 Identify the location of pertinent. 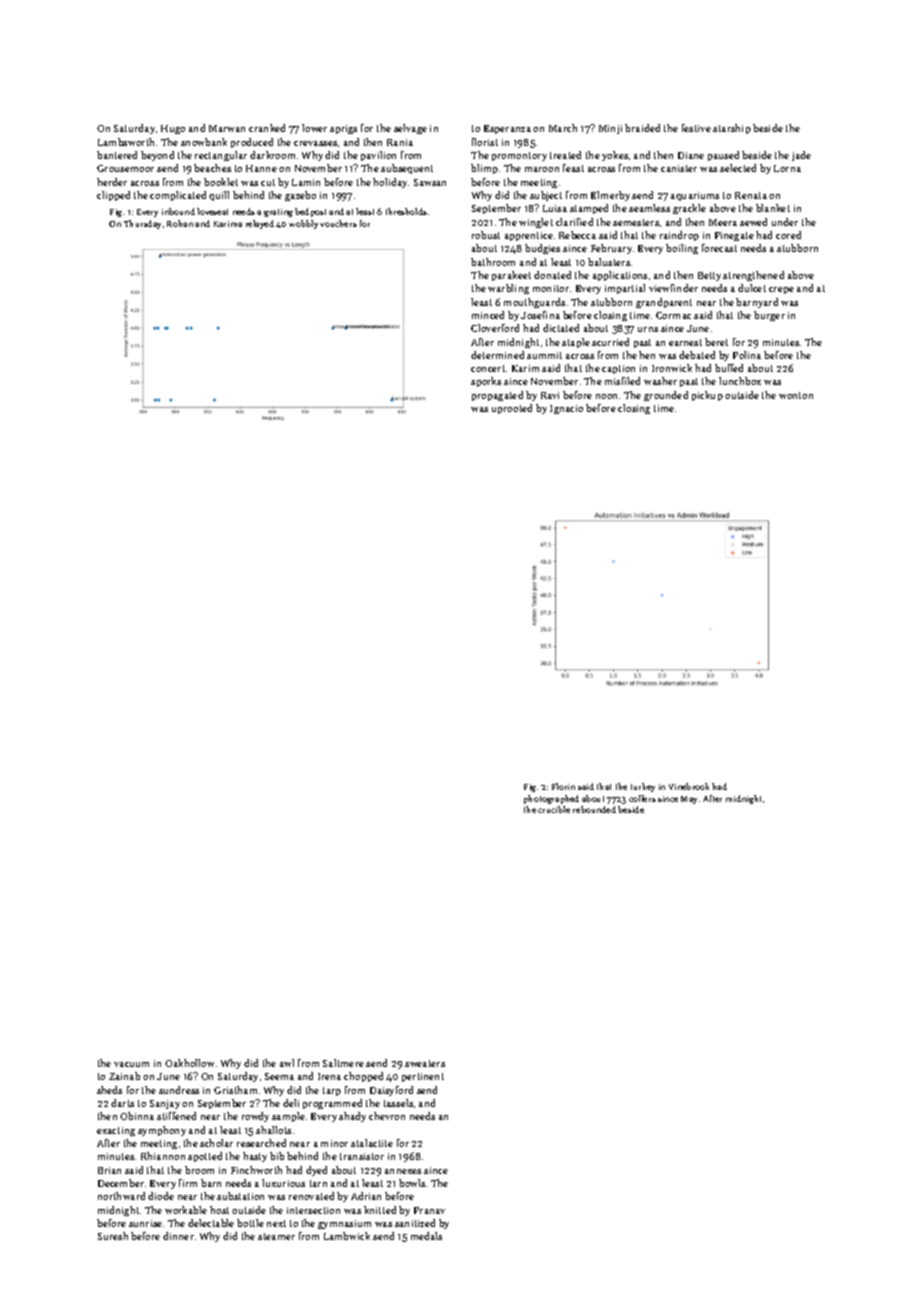
(423, 1077).
